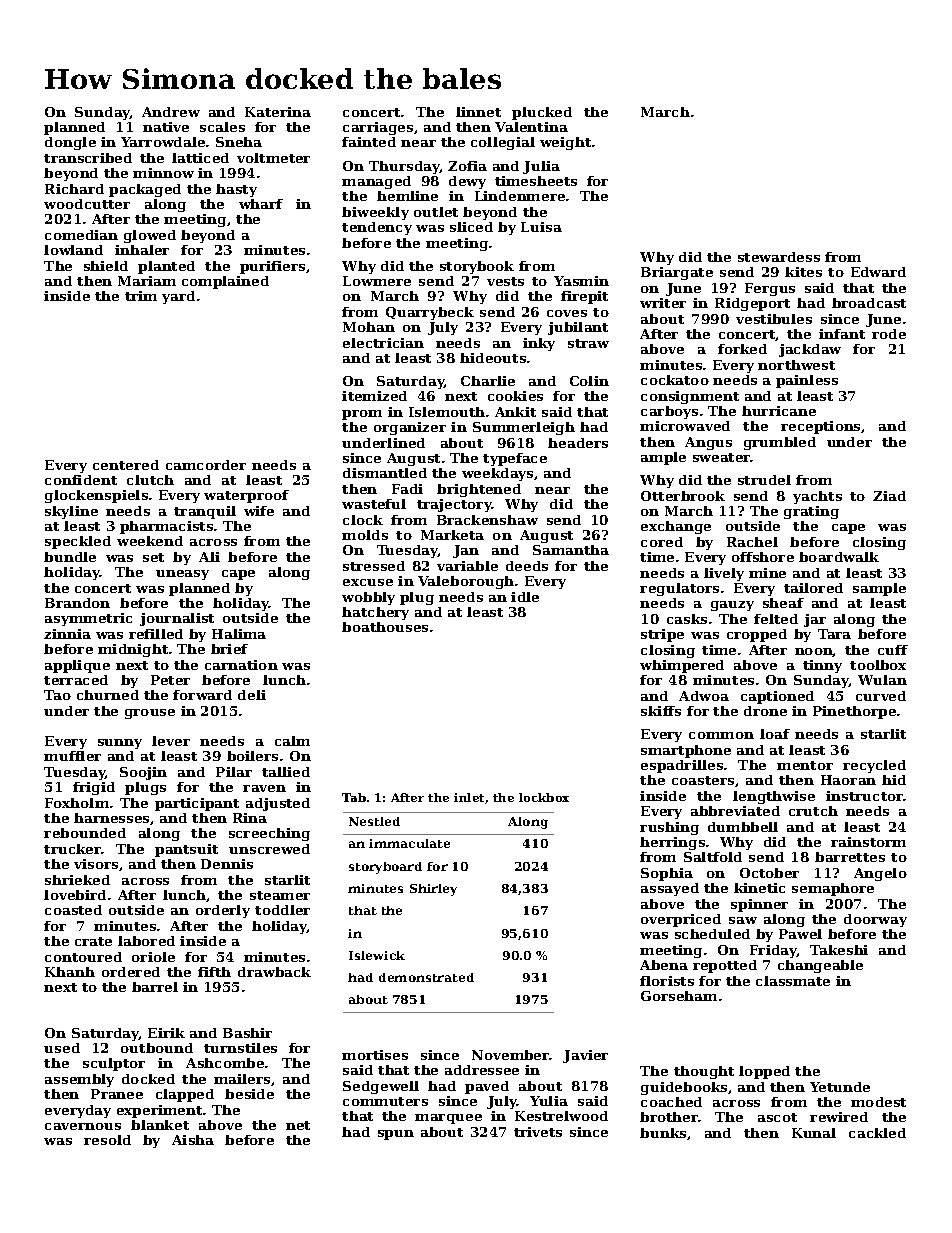 This screenshot has height=1233, width=952. I want to click on Brandon, so click(77, 603).
